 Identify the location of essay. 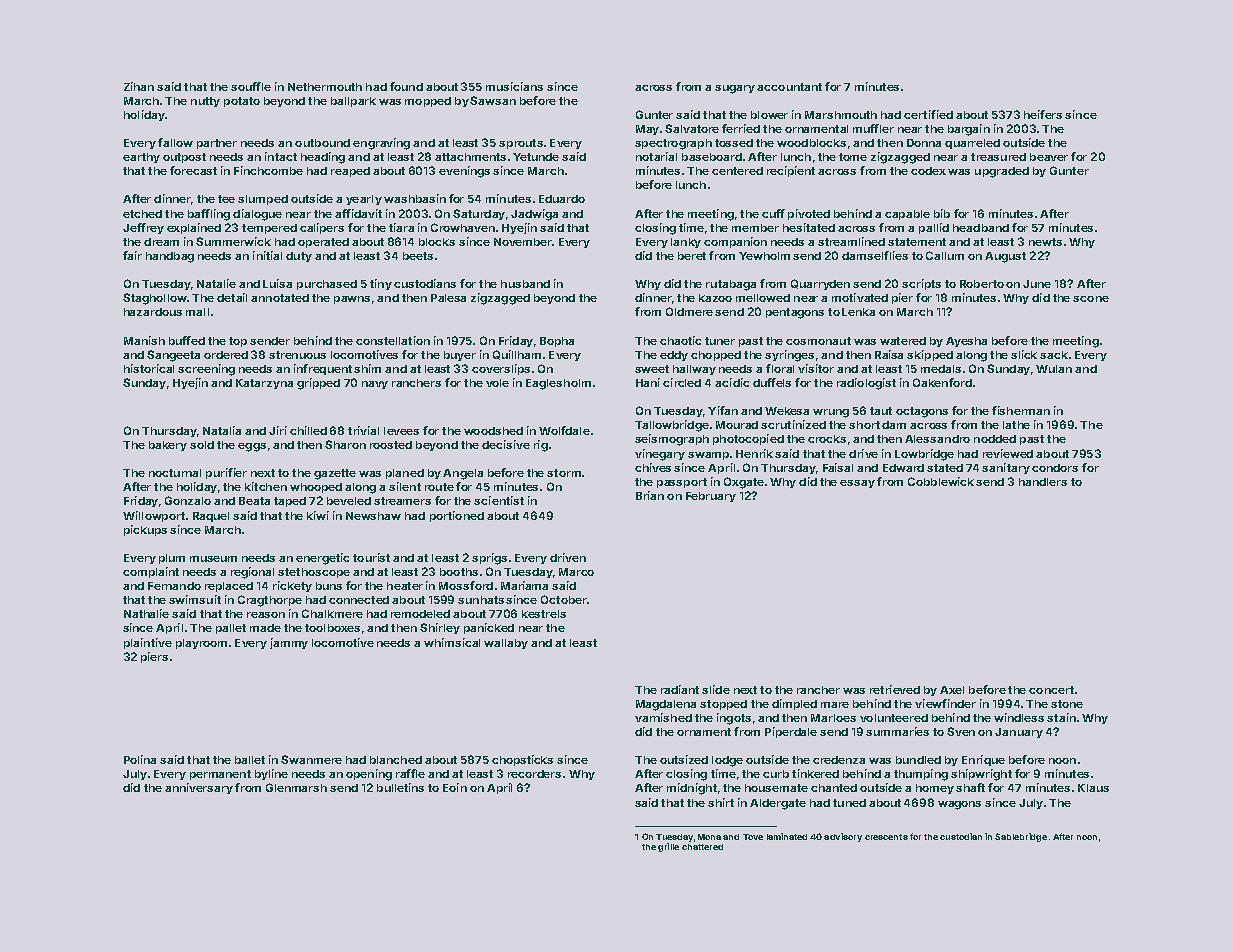
(857, 484).
